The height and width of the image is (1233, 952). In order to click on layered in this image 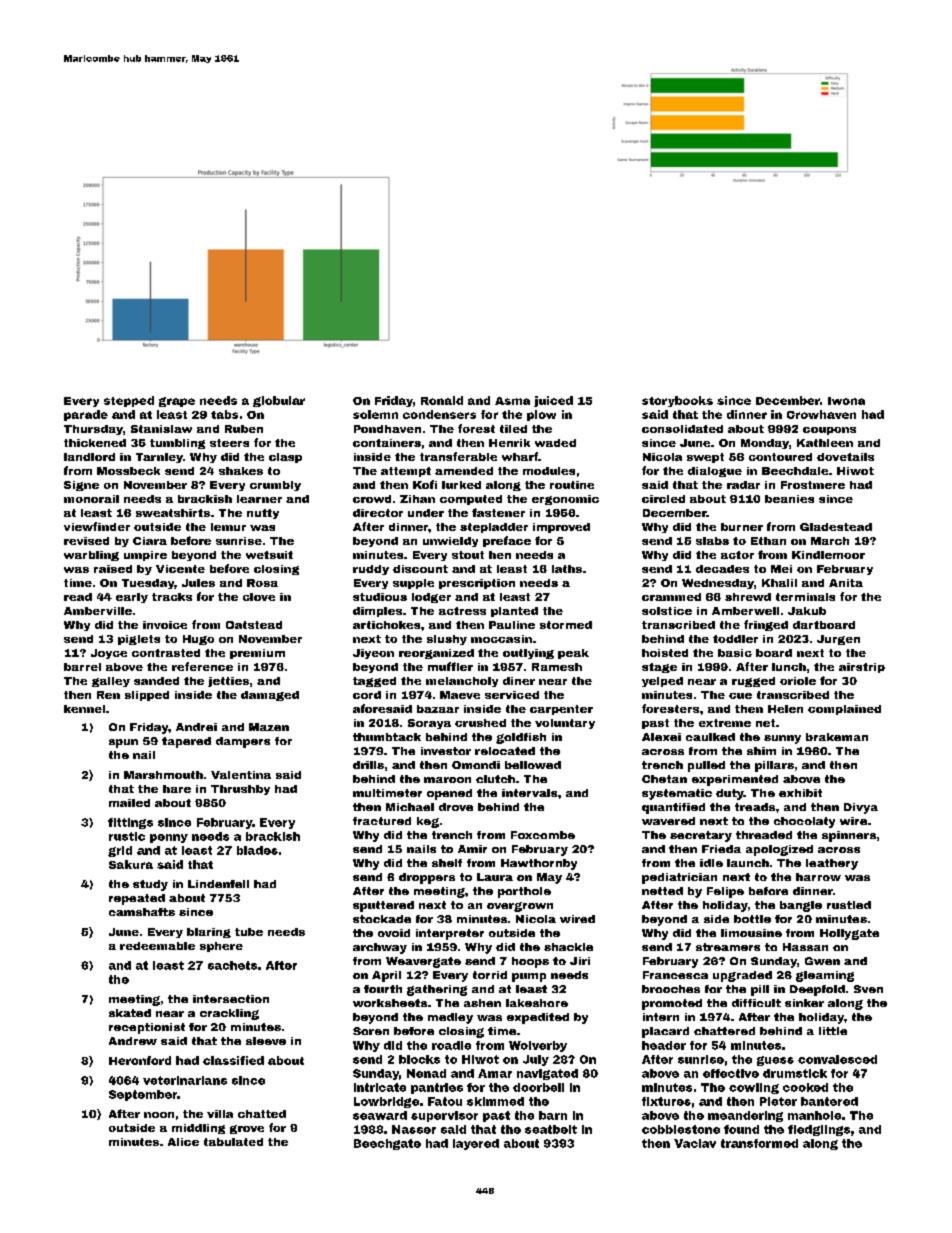, I will do `click(476, 1144)`.
